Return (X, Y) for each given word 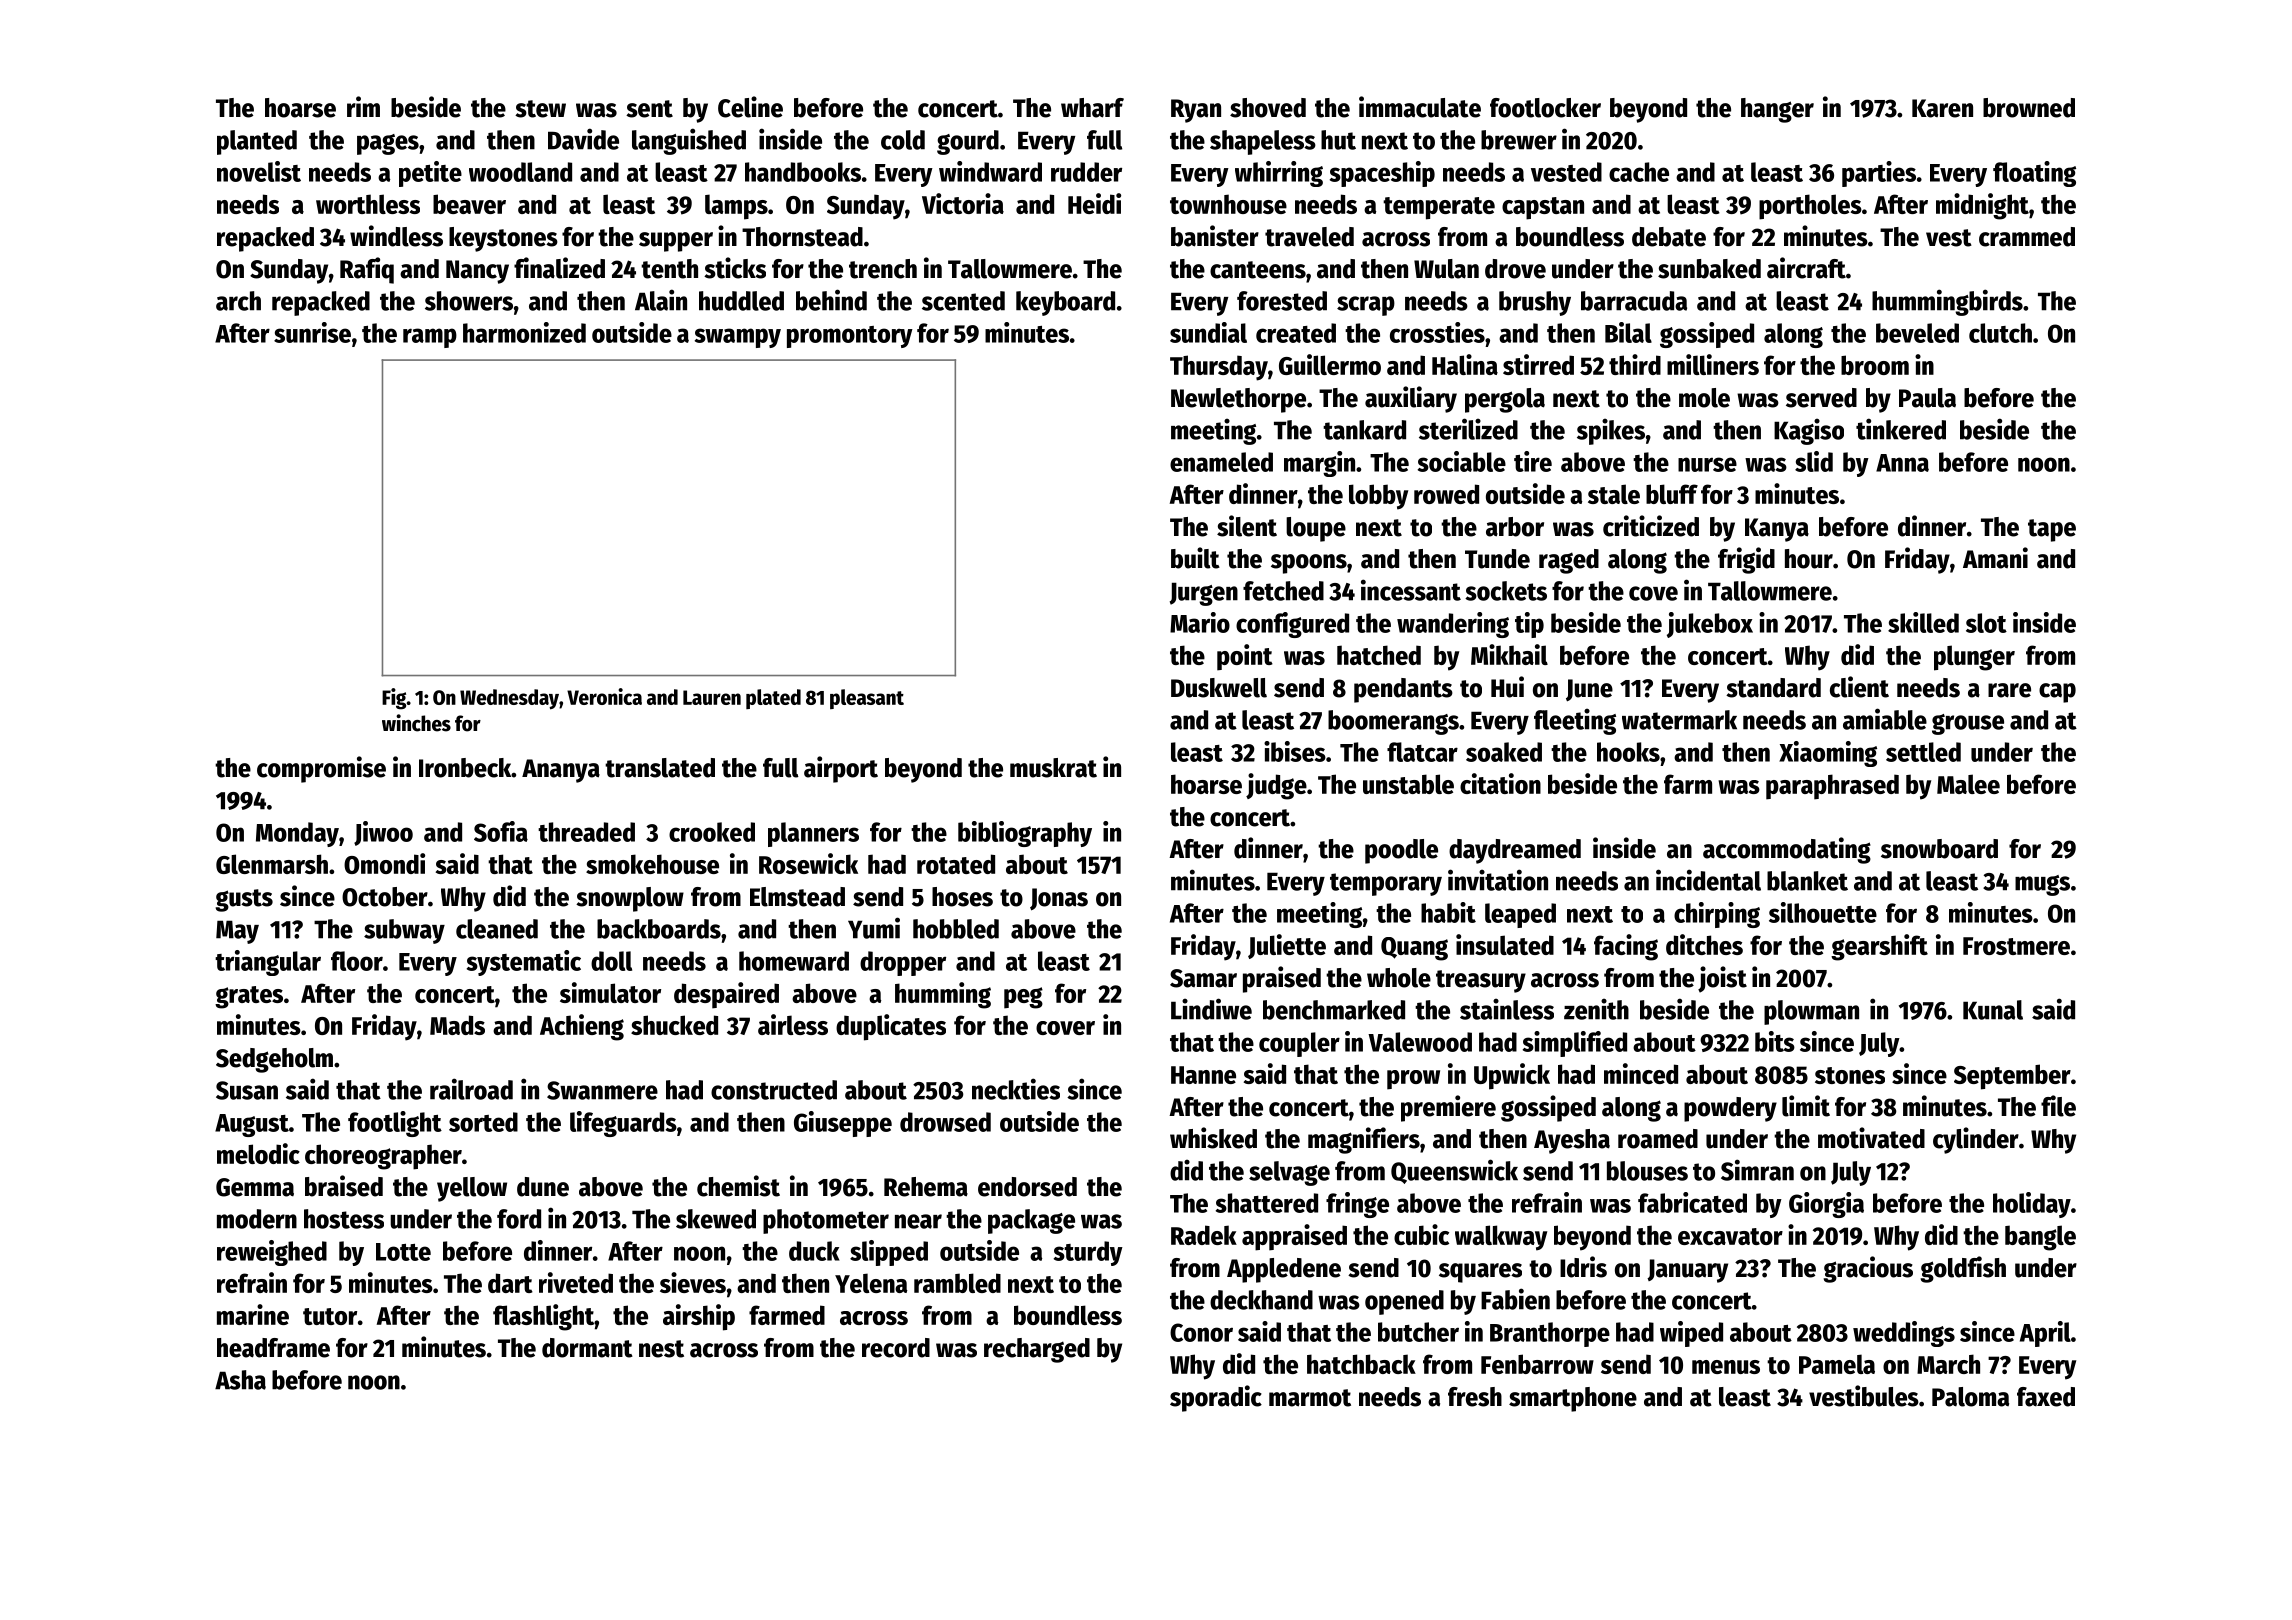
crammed (2027, 237)
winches (416, 723)
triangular (268, 963)
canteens (1258, 270)
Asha (240, 1380)
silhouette (1823, 912)
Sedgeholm (274, 1060)
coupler (1299, 1044)
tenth (669, 269)
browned (2029, 108)
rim (363, 106)
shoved (1268, 108)
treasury (1481, 981)
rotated (956, 864)
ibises (1295, 751)
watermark (1679, 720)
